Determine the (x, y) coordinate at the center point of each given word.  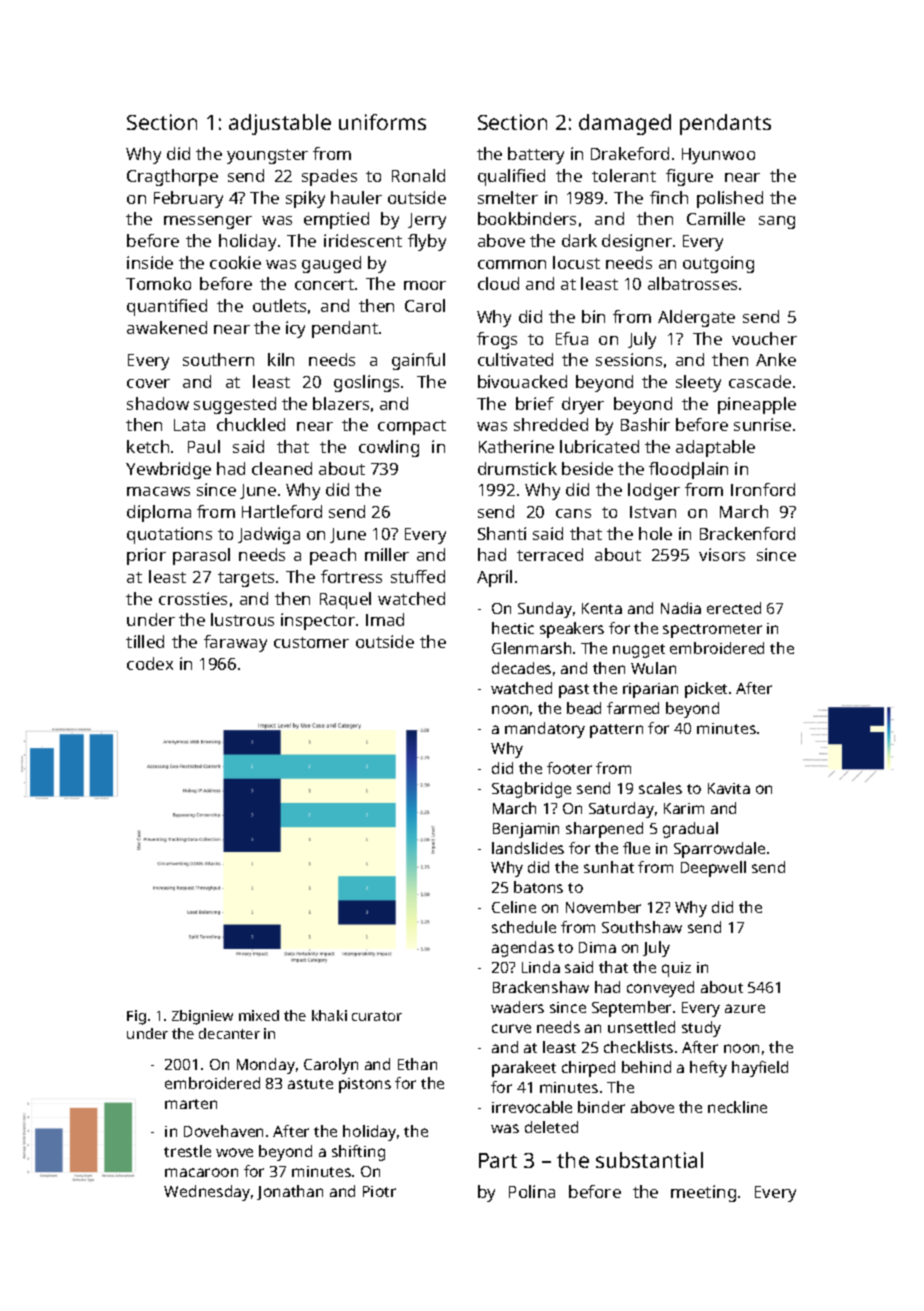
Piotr (379, 1191)
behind (646, 1067)
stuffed (418, 576)
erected (734, 608)
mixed (259, 1015)
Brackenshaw (541, 987)
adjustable (280, 124)
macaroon (201, 1172)
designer (637, 242)
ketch (148, 446)
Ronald (418, 175)
